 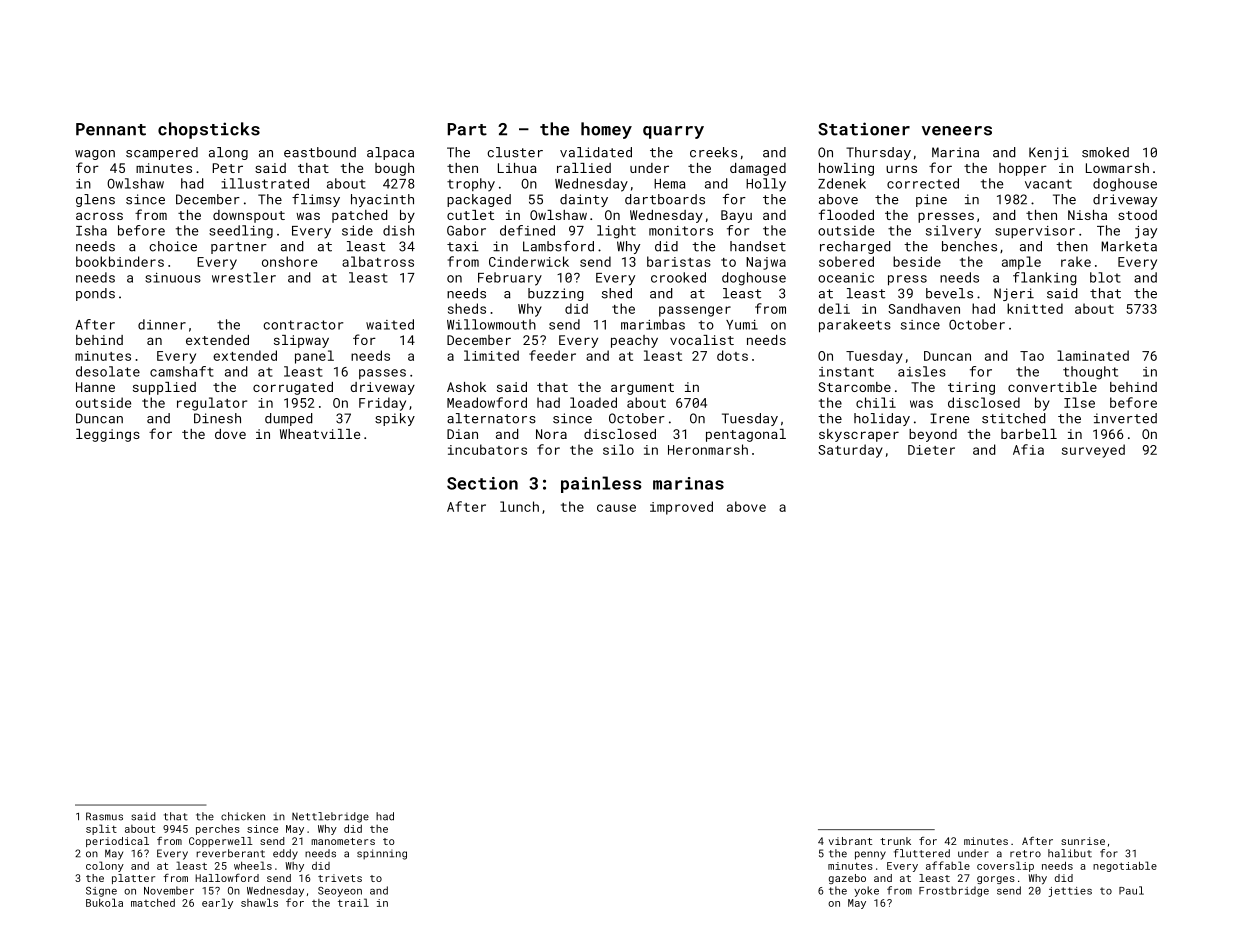 I want to click on jetties, so click(x=1070, y=892).
